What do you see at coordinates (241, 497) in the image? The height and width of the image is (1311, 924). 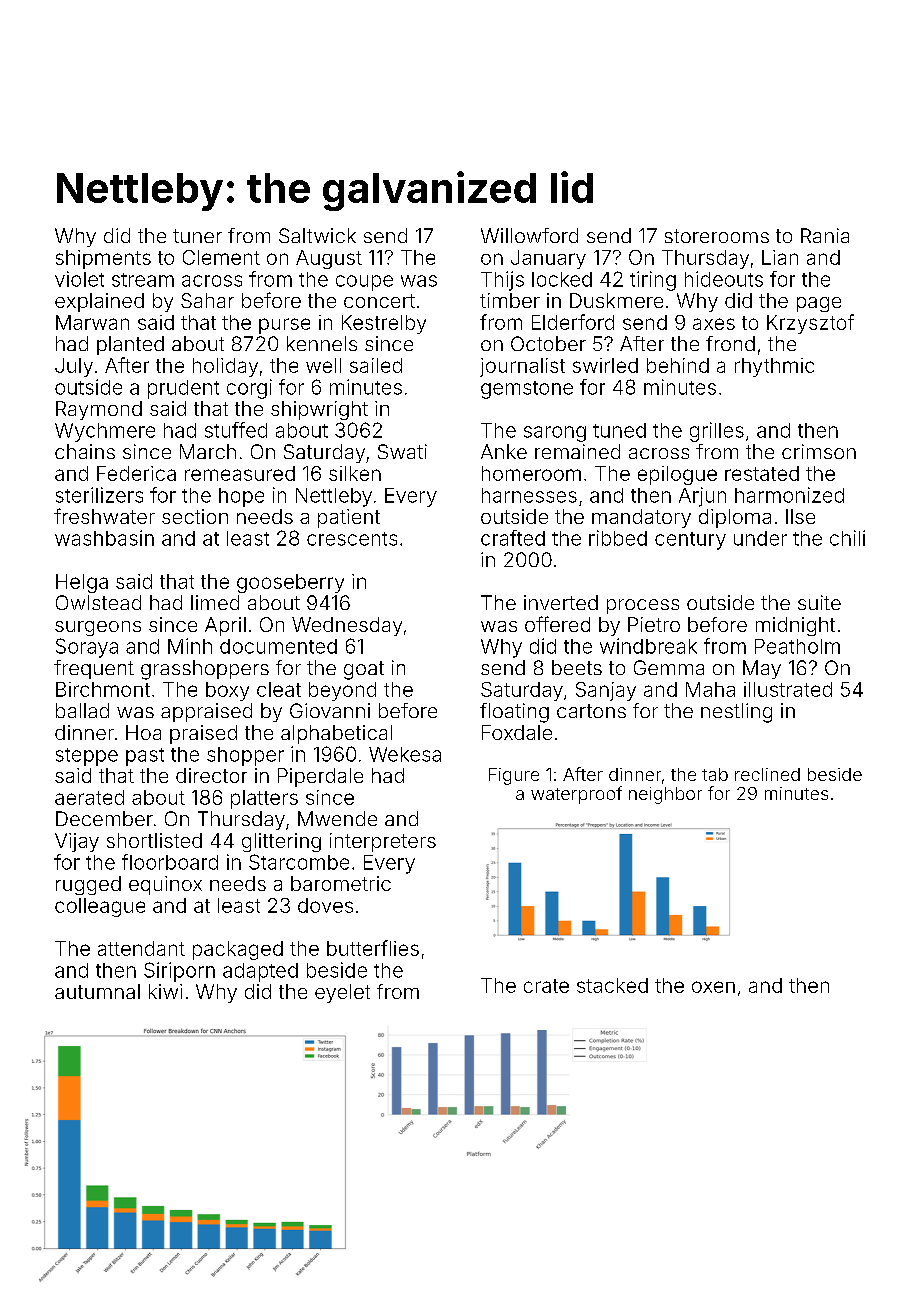 I see `hope` at bounding box center [241, 497].
